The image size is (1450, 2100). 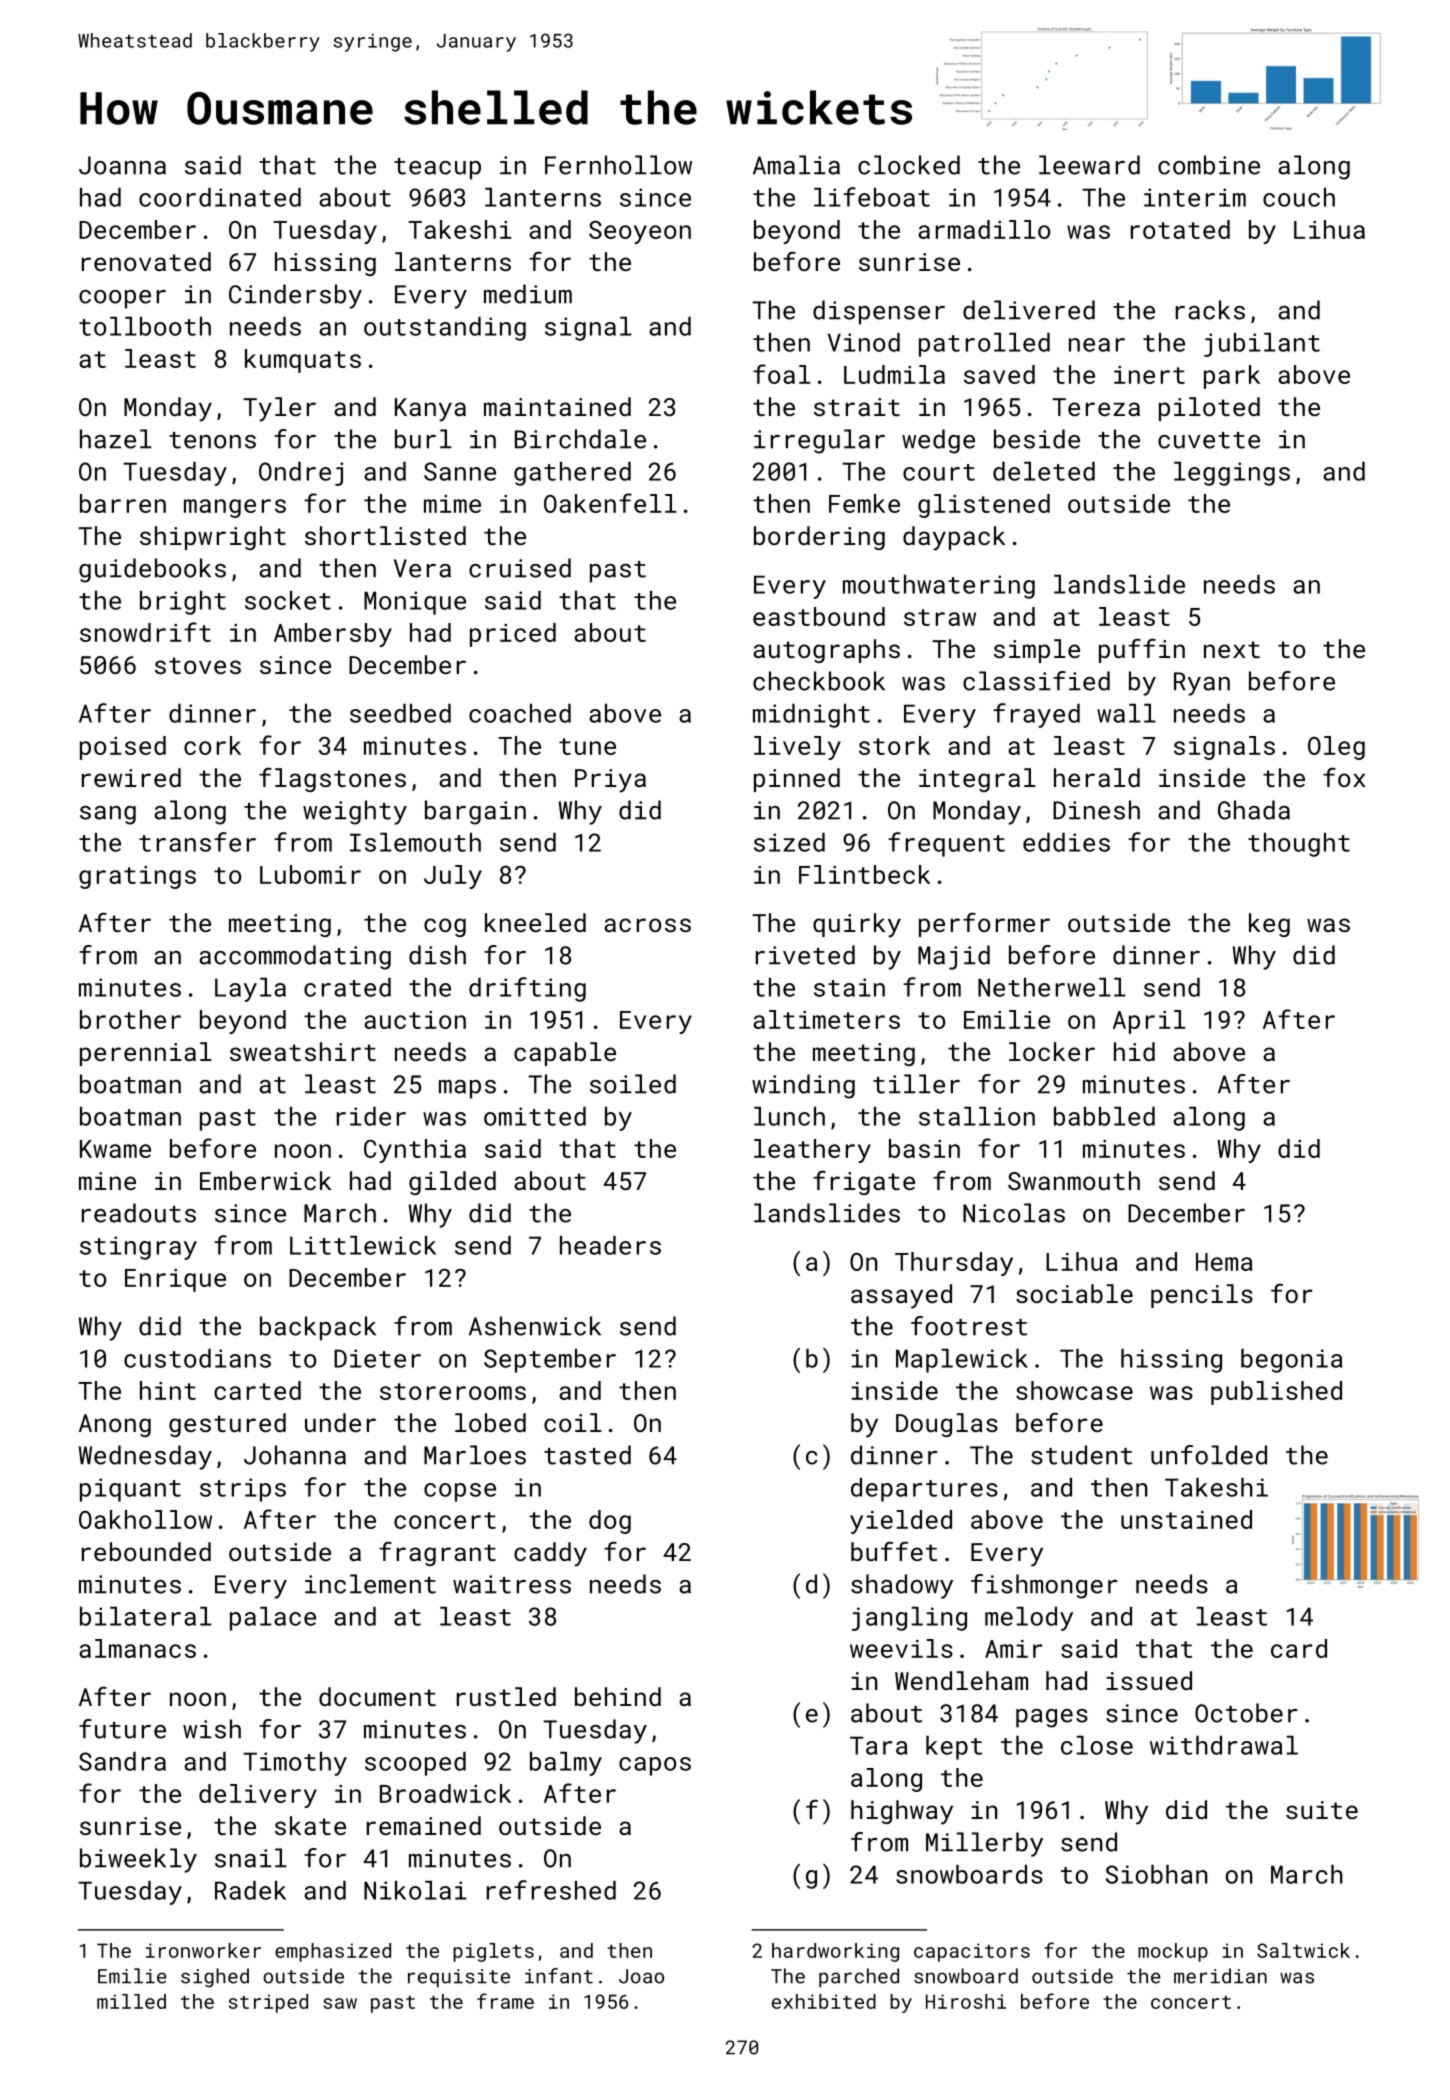 I want to click on rewired, so click(x=131, y=777).
